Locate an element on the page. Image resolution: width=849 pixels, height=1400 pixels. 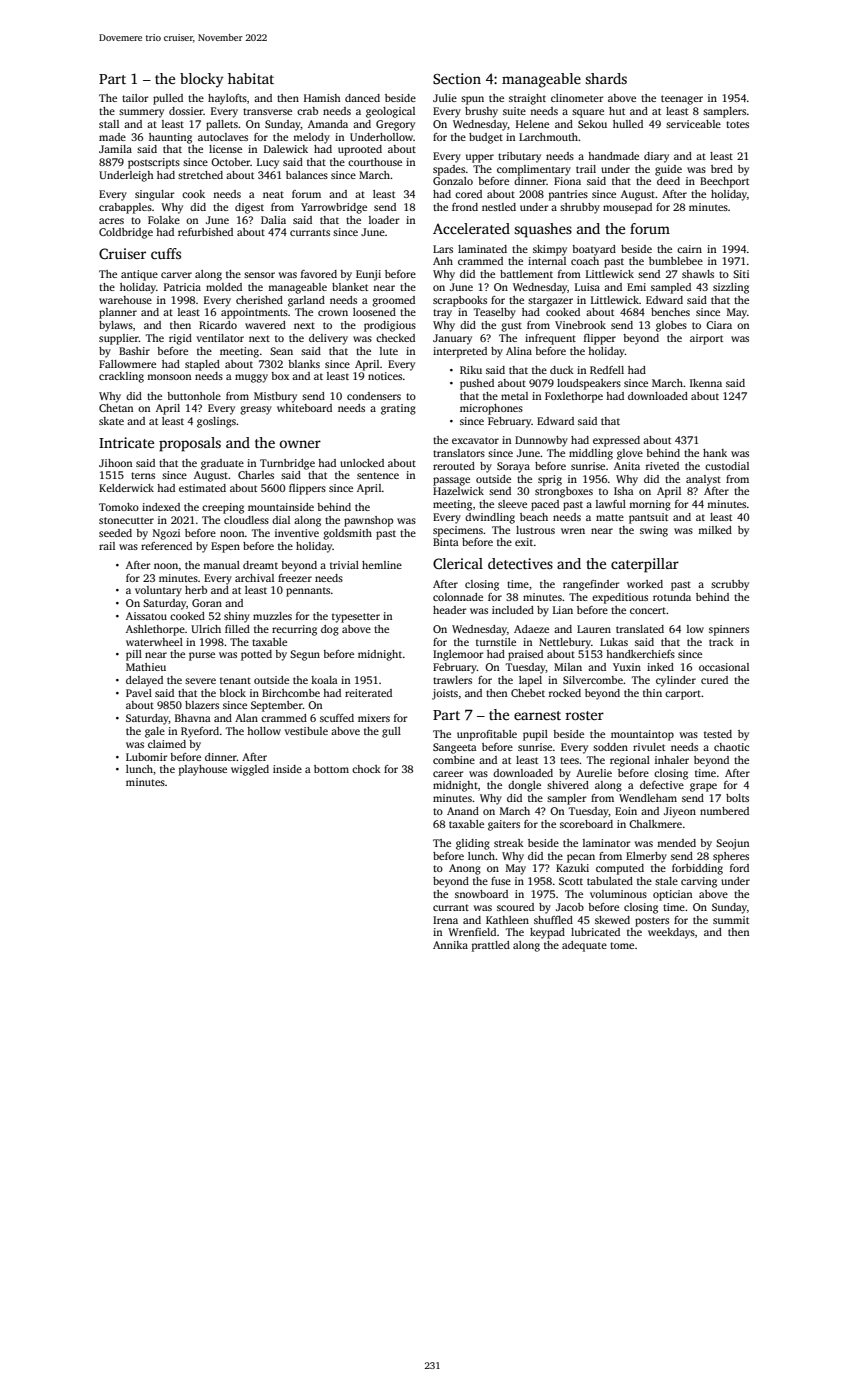
Annika is located at coordinates (450, 945).
